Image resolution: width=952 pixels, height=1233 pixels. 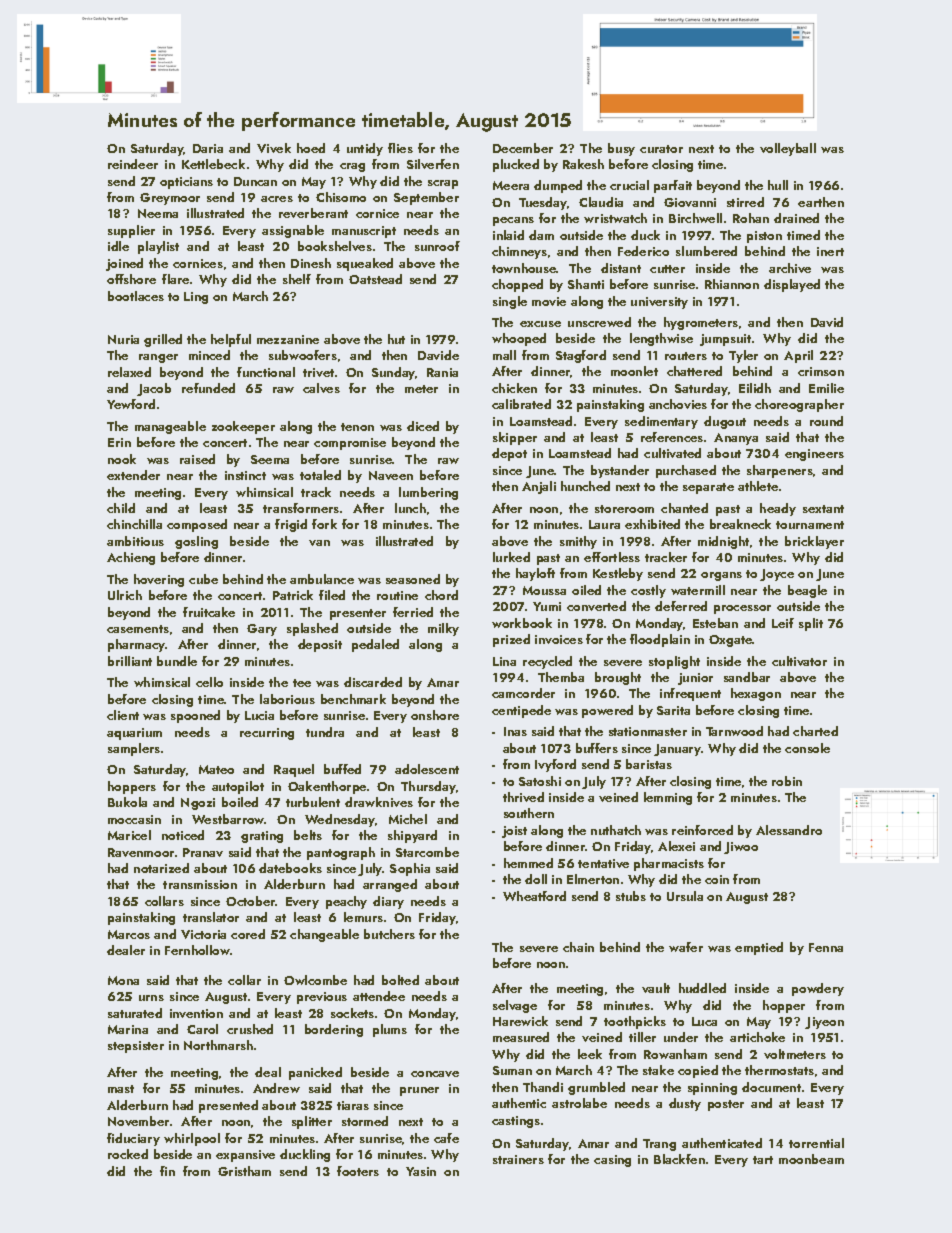 What do you see at coordinates (787, 781) in the page?
I see `robin` at bounding box center [787, 781].
